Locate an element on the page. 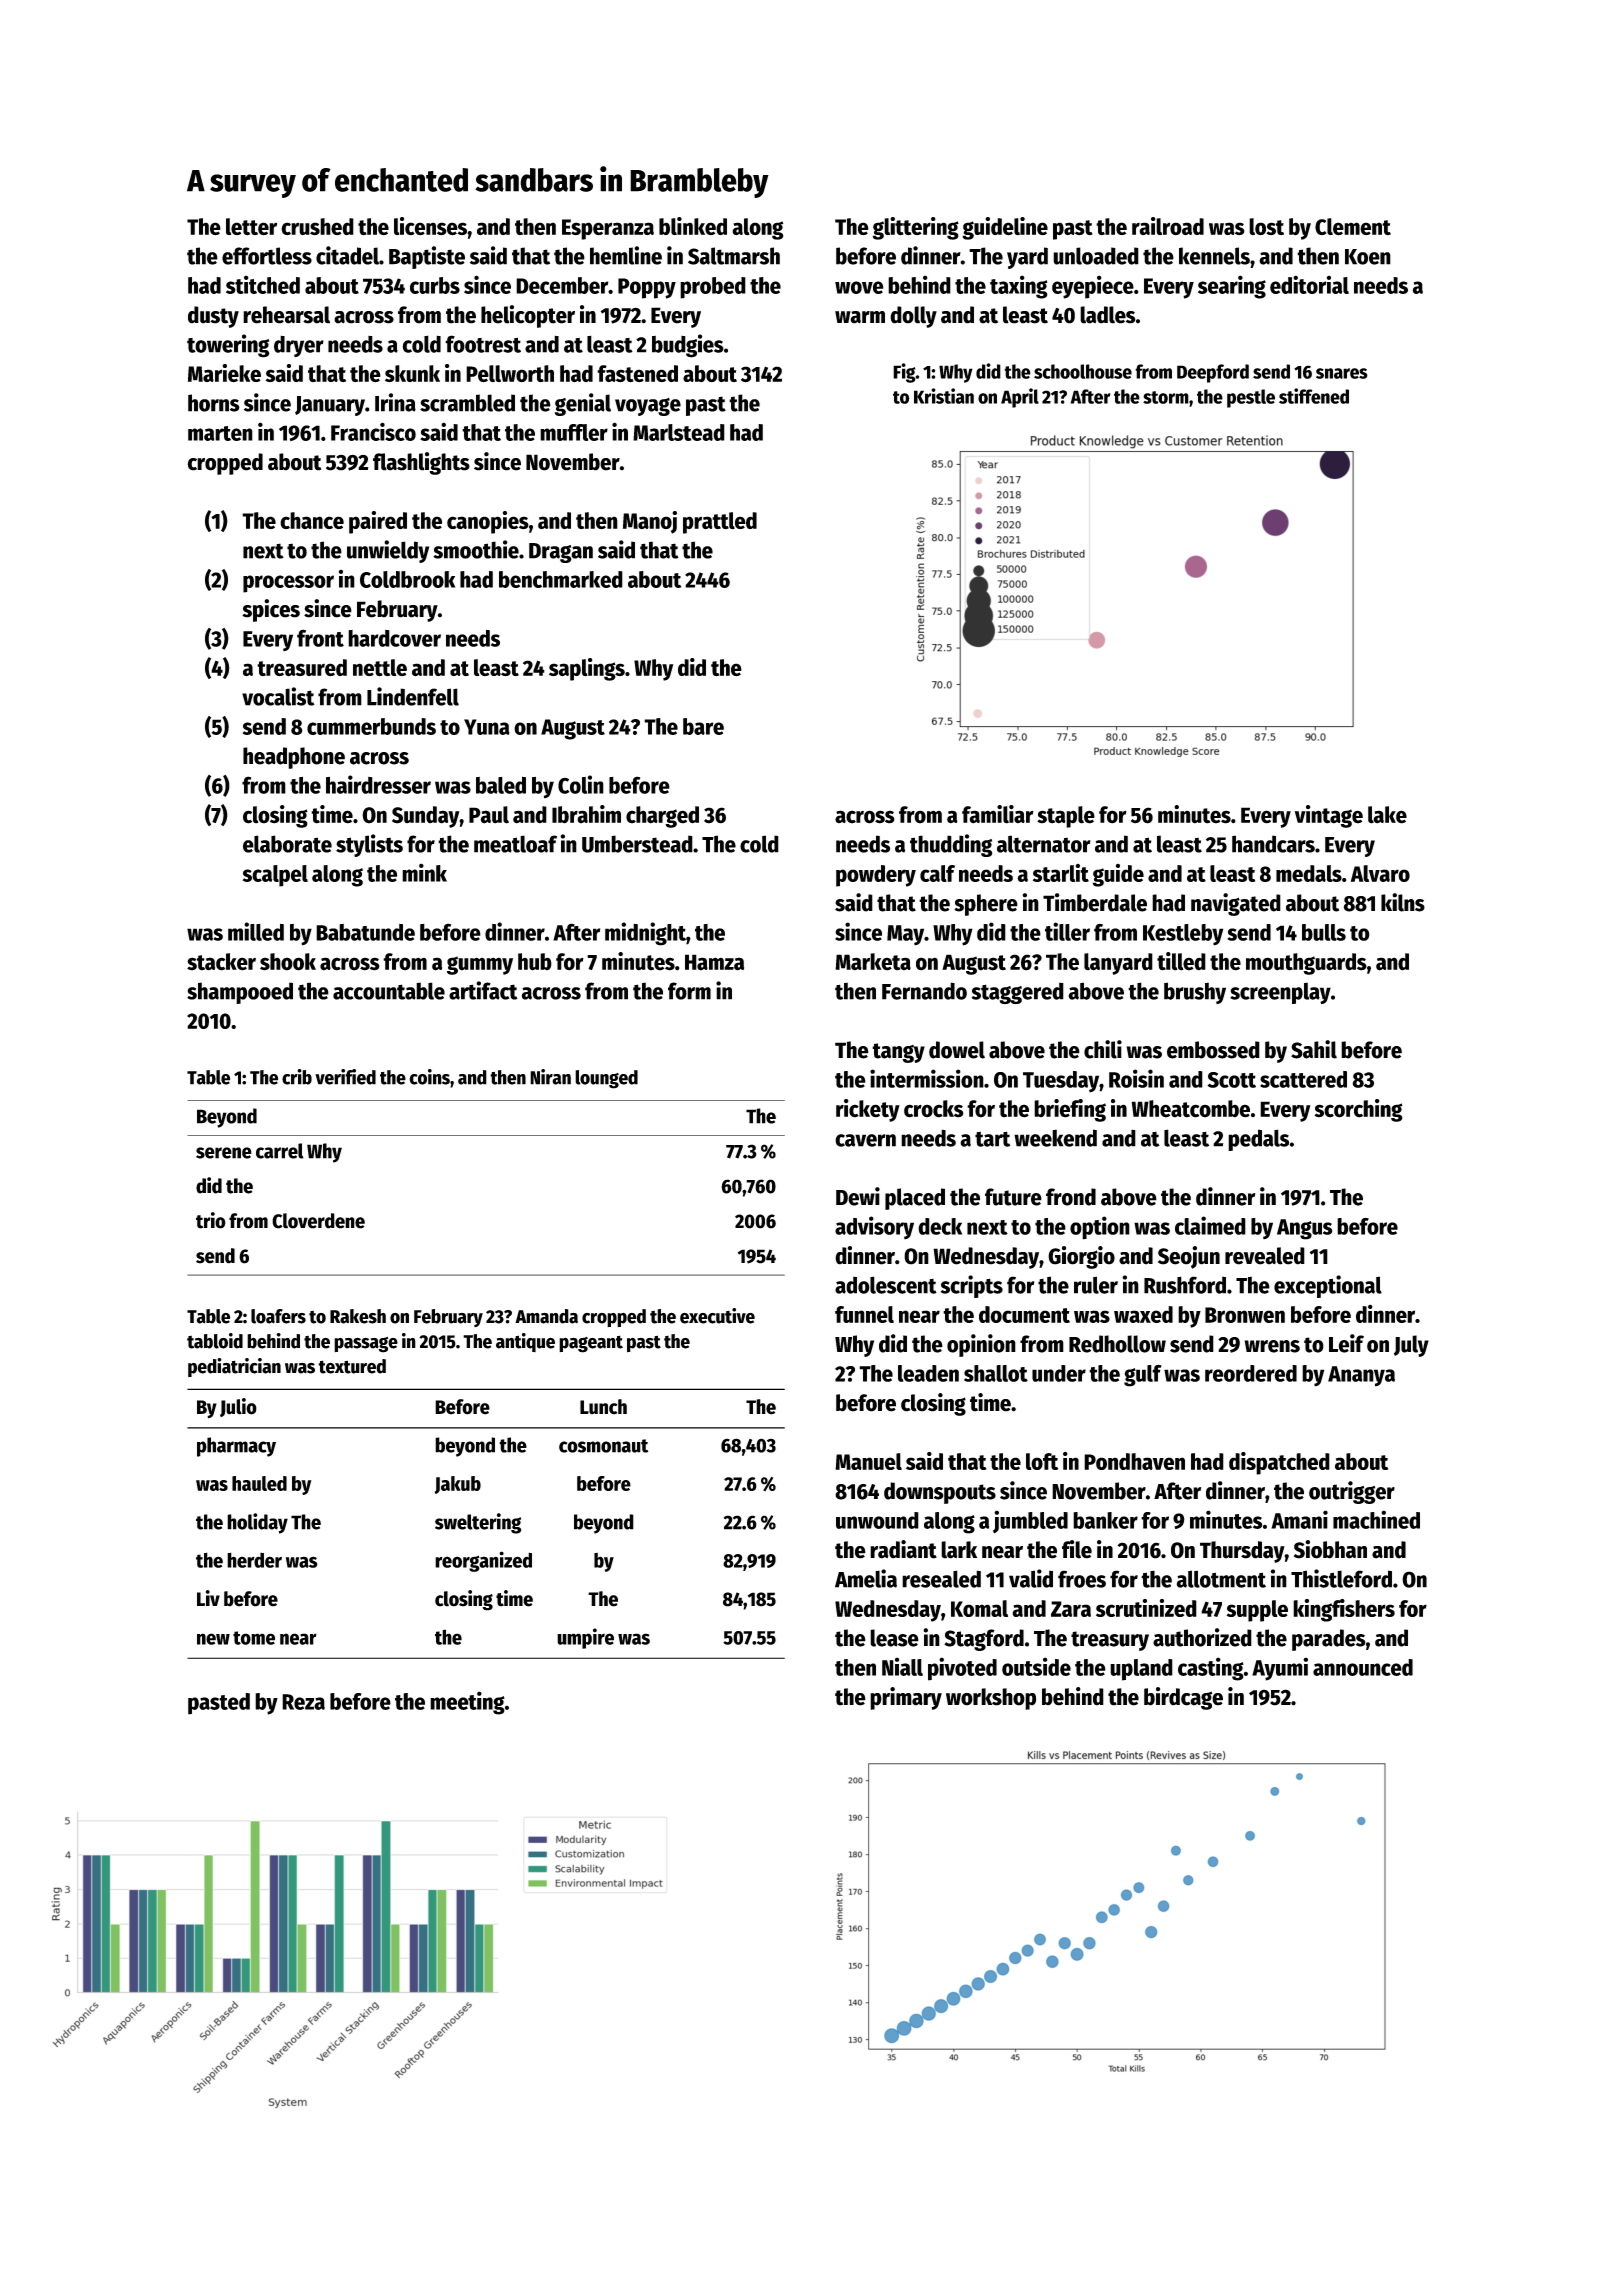  ladles is located at coordinates (1108, 315).
